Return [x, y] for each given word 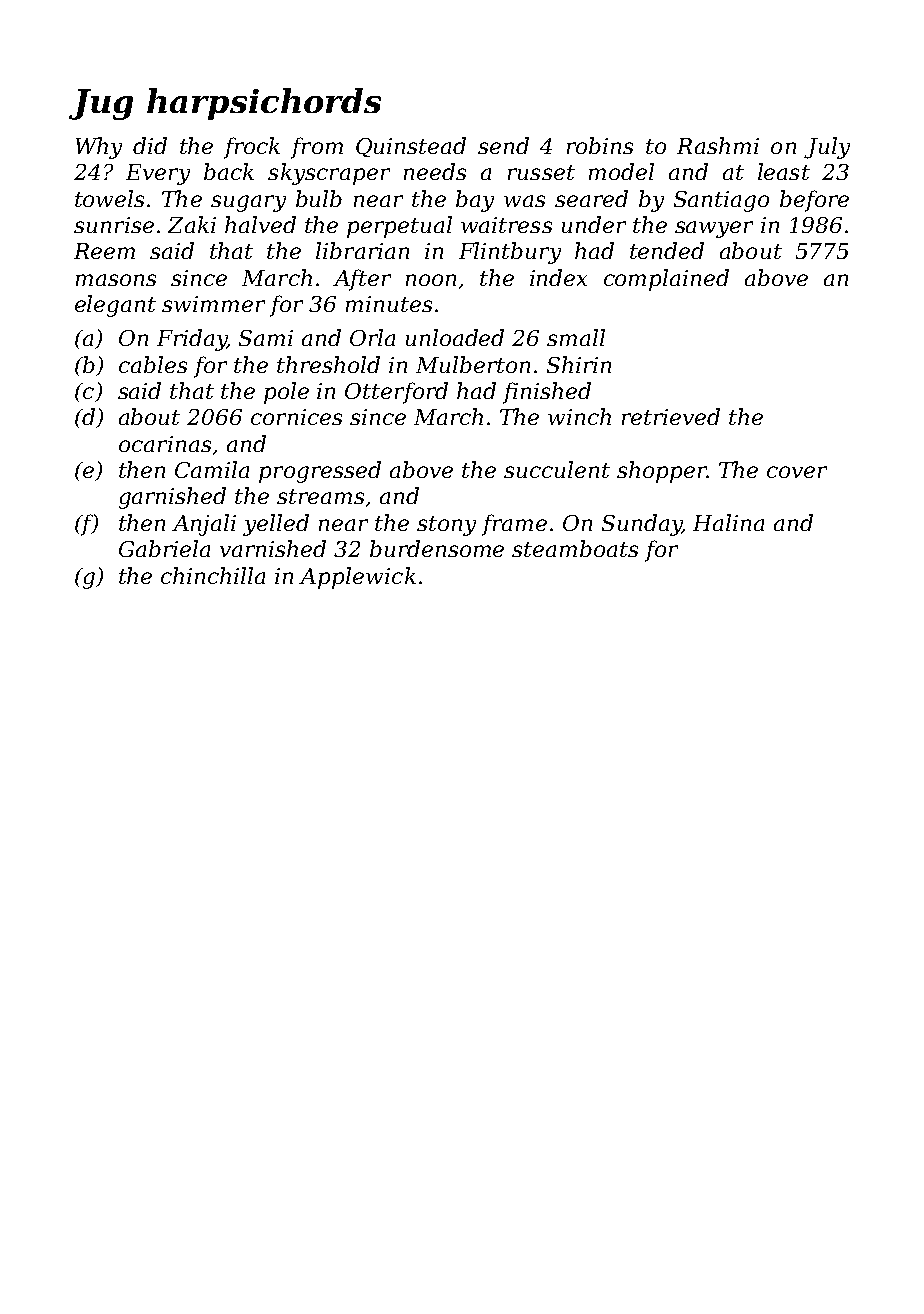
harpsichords [264, 104]
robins [600, 145]
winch [579, 416]
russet [541, 172]
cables [153, 364]
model [621, 171]
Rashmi [718, 145]
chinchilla [213, 575]
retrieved [671, 416]
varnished [273, 548]
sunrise [114, 225]
